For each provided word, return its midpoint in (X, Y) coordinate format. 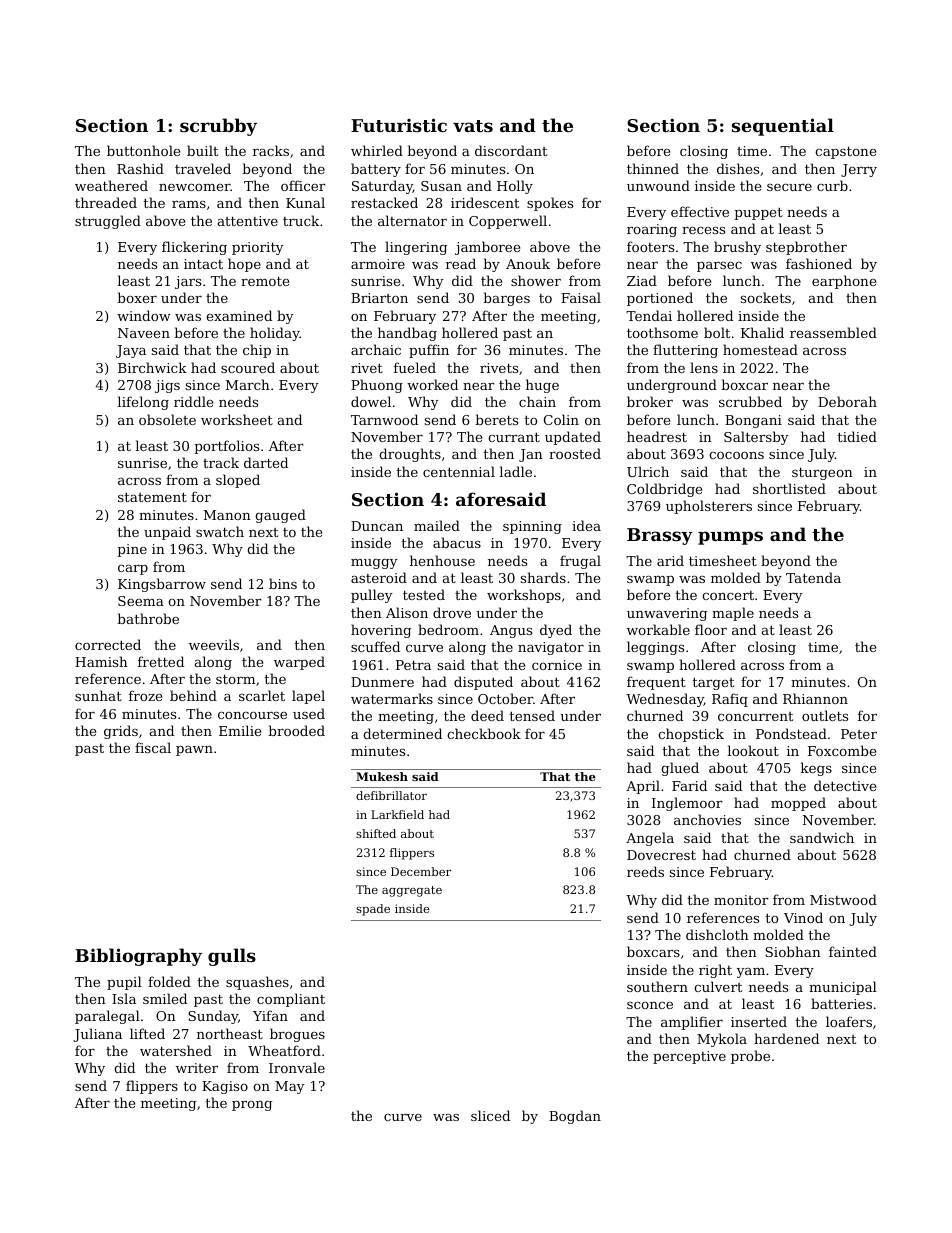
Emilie (240, 730)
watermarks (392, 698)
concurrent (755, 716)
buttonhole (143, 150)
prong (252, 1106)
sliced (490, 1115)
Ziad (642, 280)
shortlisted (789, 488)
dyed (556, 631)
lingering (416, 248)
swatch (220, 531)
